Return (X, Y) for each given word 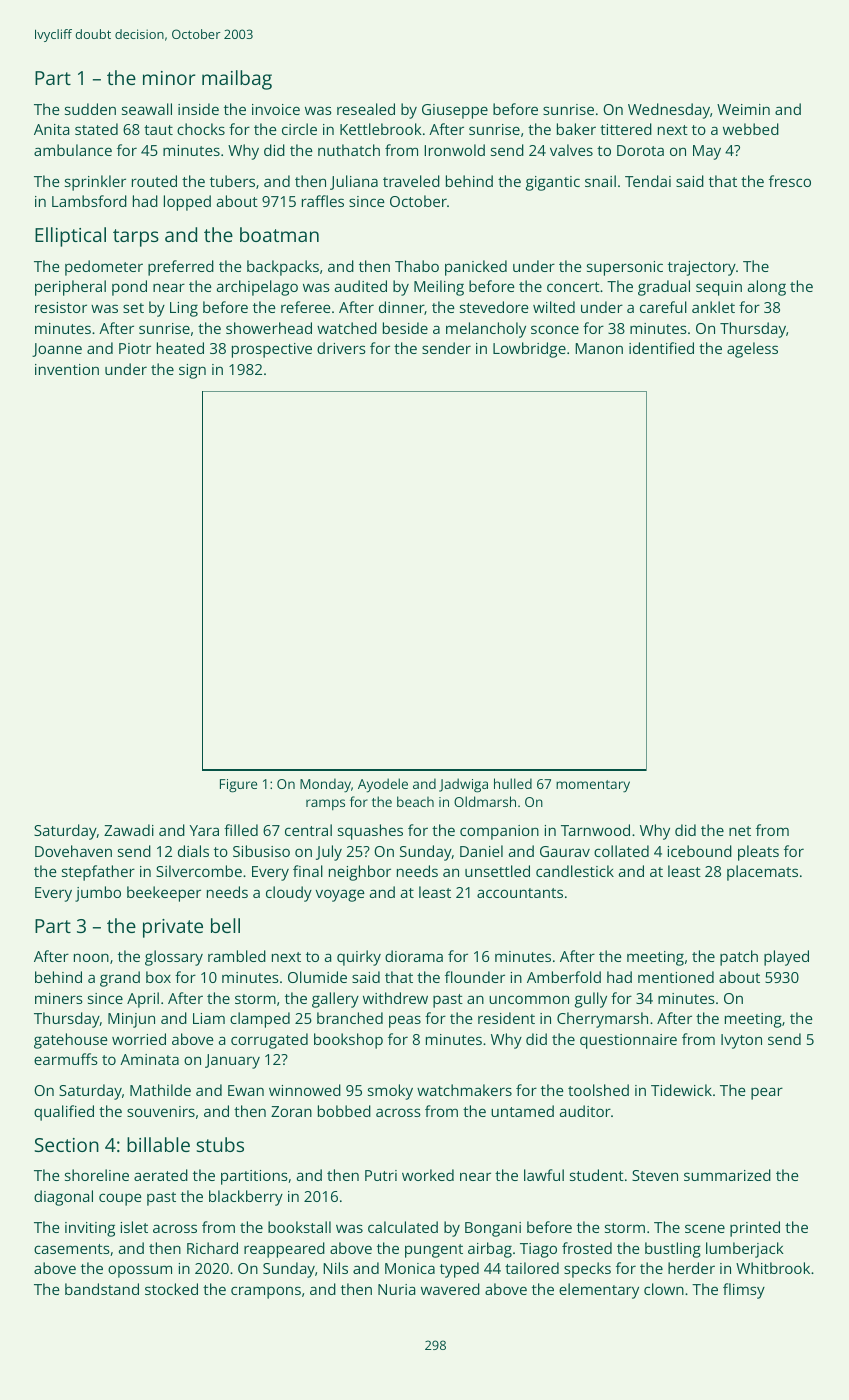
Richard (212, 1248)
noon (91, 957)
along (767, 288)
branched (350, 1018)
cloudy (289, 894)
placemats (762, 873)
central (308, 830)
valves (571, 150)
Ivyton (741, 1041)
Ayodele (383, 785)
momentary (593, 786)
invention (67, 369)
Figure (238, 786)
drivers (341, 348)
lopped (187, 203)
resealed (366, 109)
